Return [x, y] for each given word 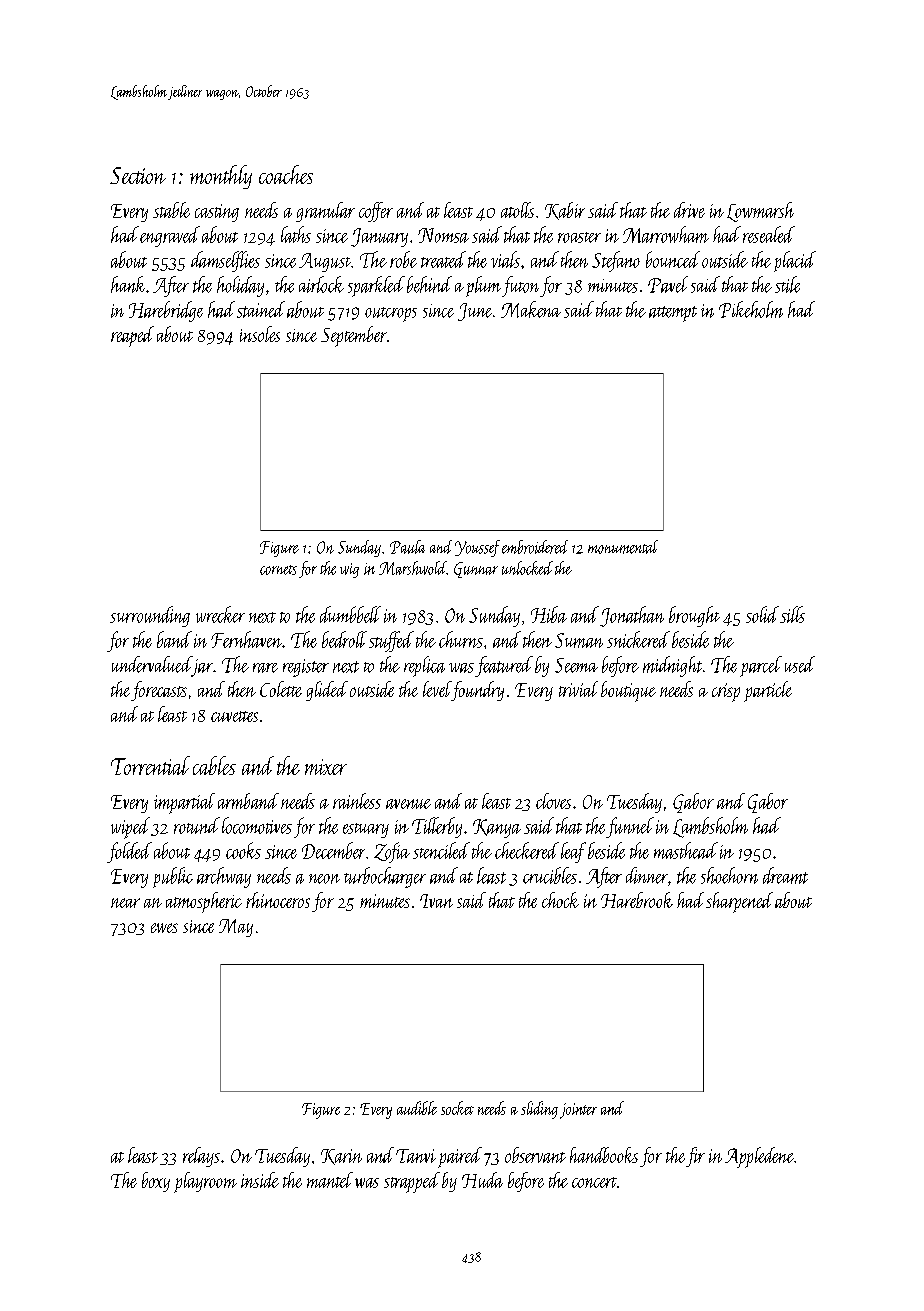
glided [327, 691]
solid [762, 614]
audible [417, 1108]
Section [138, 175]
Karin [341, 1157]
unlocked [527, 568]
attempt [673, 314]
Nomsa [443, 235]
